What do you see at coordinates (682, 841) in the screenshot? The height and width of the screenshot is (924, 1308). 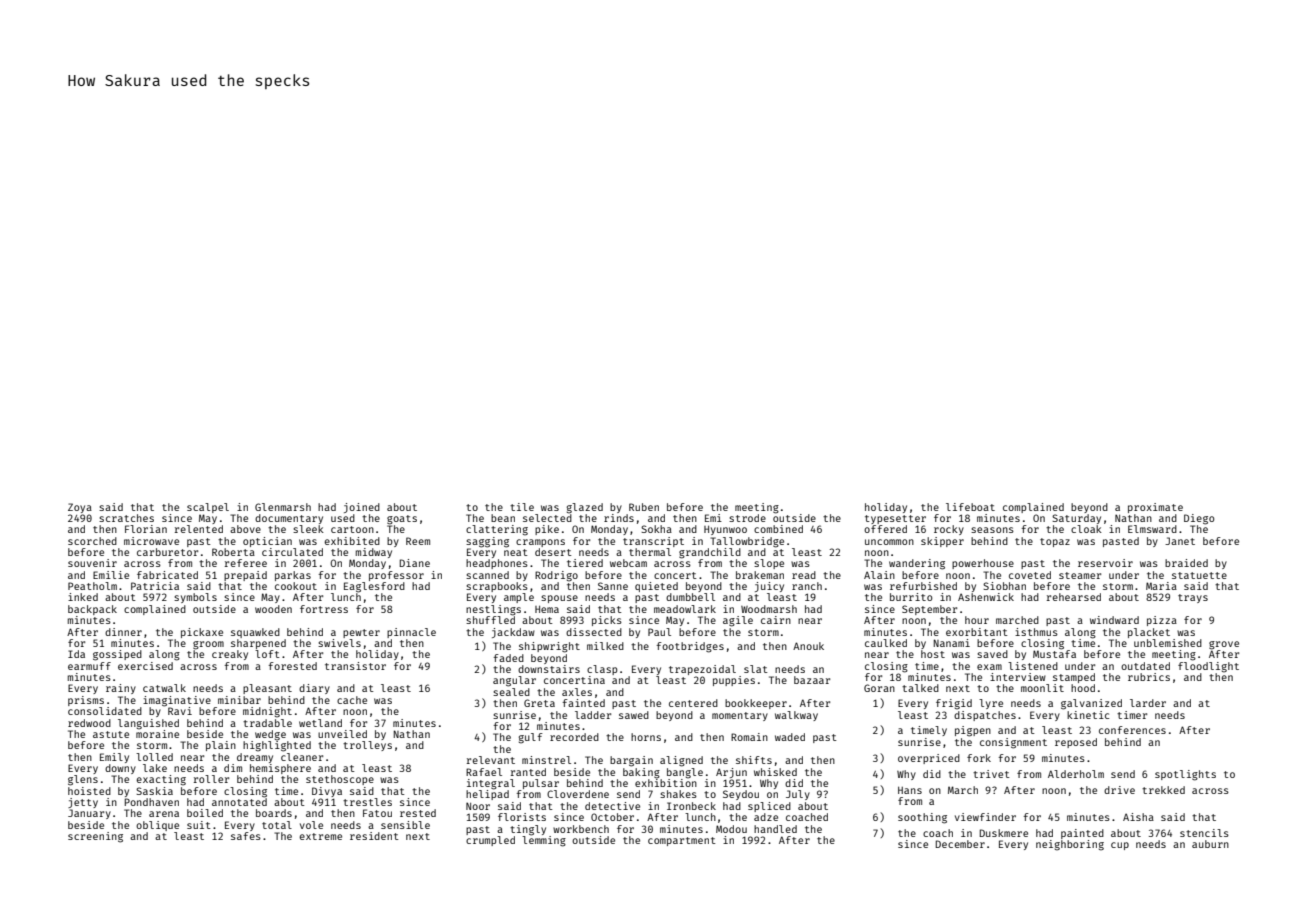 I see `compartment` at bounding box center [682, 841].
